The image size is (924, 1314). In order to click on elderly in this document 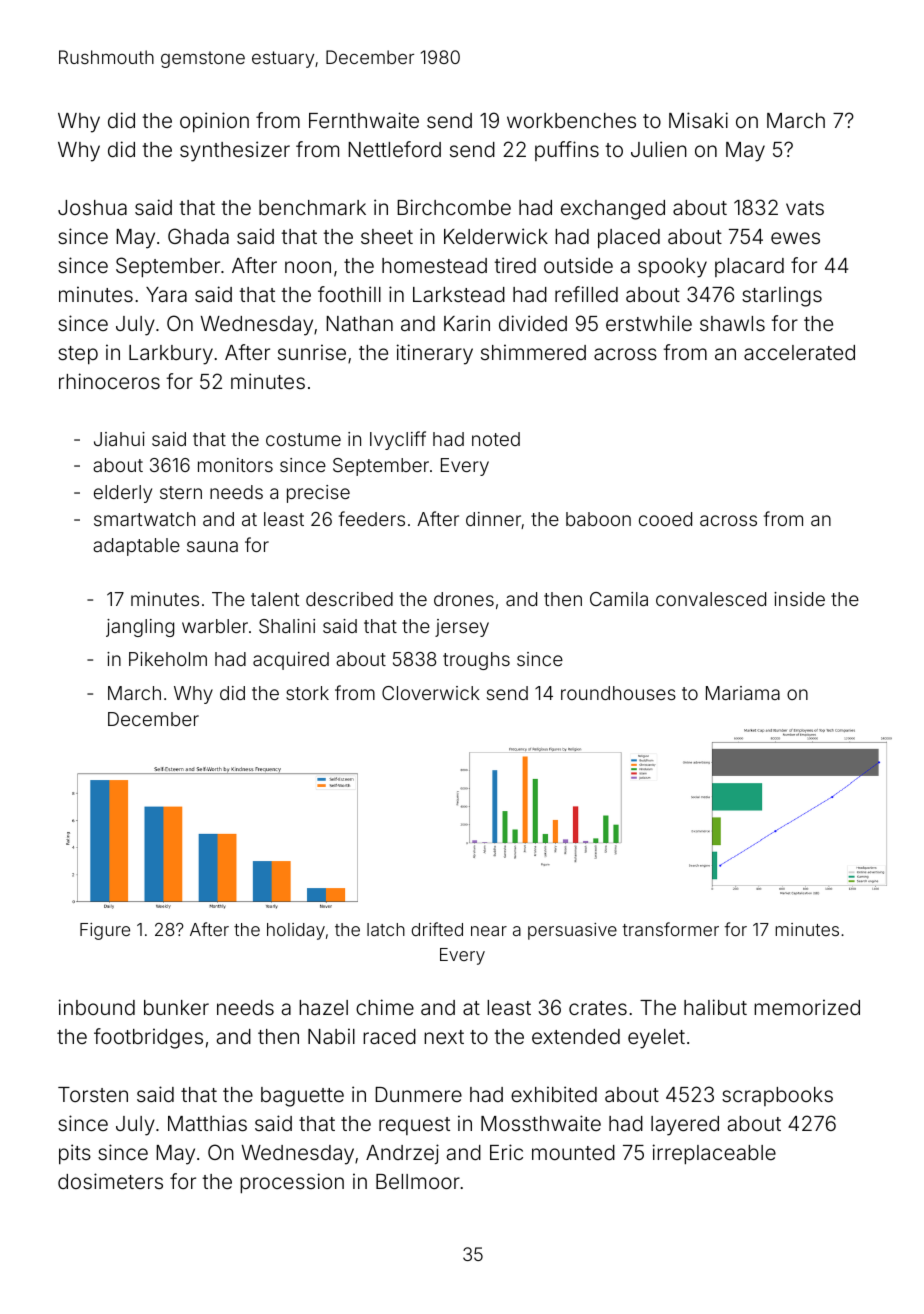, I will do `click(123, 494)`.
